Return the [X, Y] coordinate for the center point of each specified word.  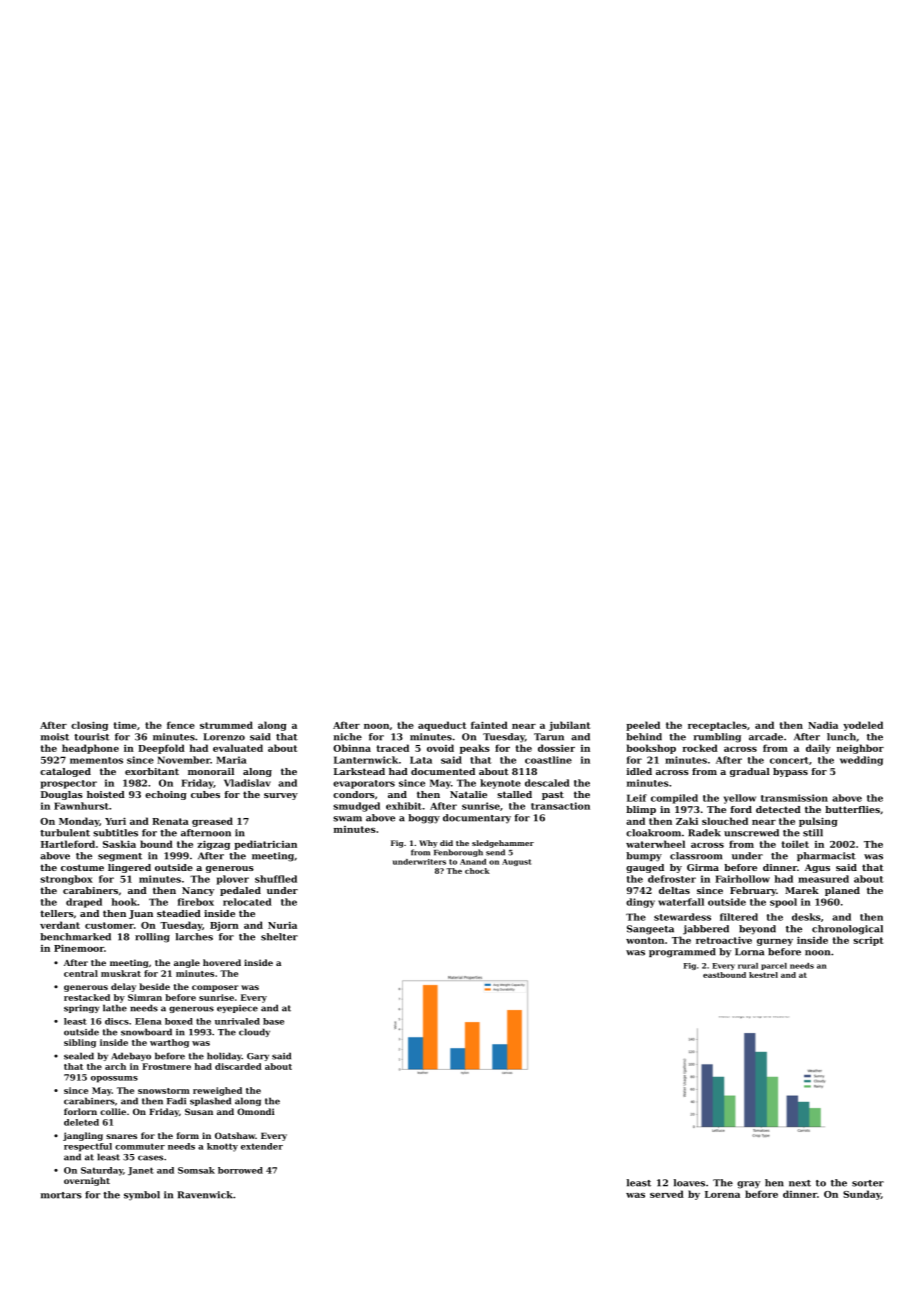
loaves [689, 1183]
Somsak [196, 1170]
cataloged [65, 772]
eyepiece [237, 1009]
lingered [129, 868]
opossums [114, 1079]
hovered [222, 962]
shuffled [276, 879]
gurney [775, 942]
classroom [696, 856]
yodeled [863, 726]
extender [262, 1146]
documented [443, 771]
